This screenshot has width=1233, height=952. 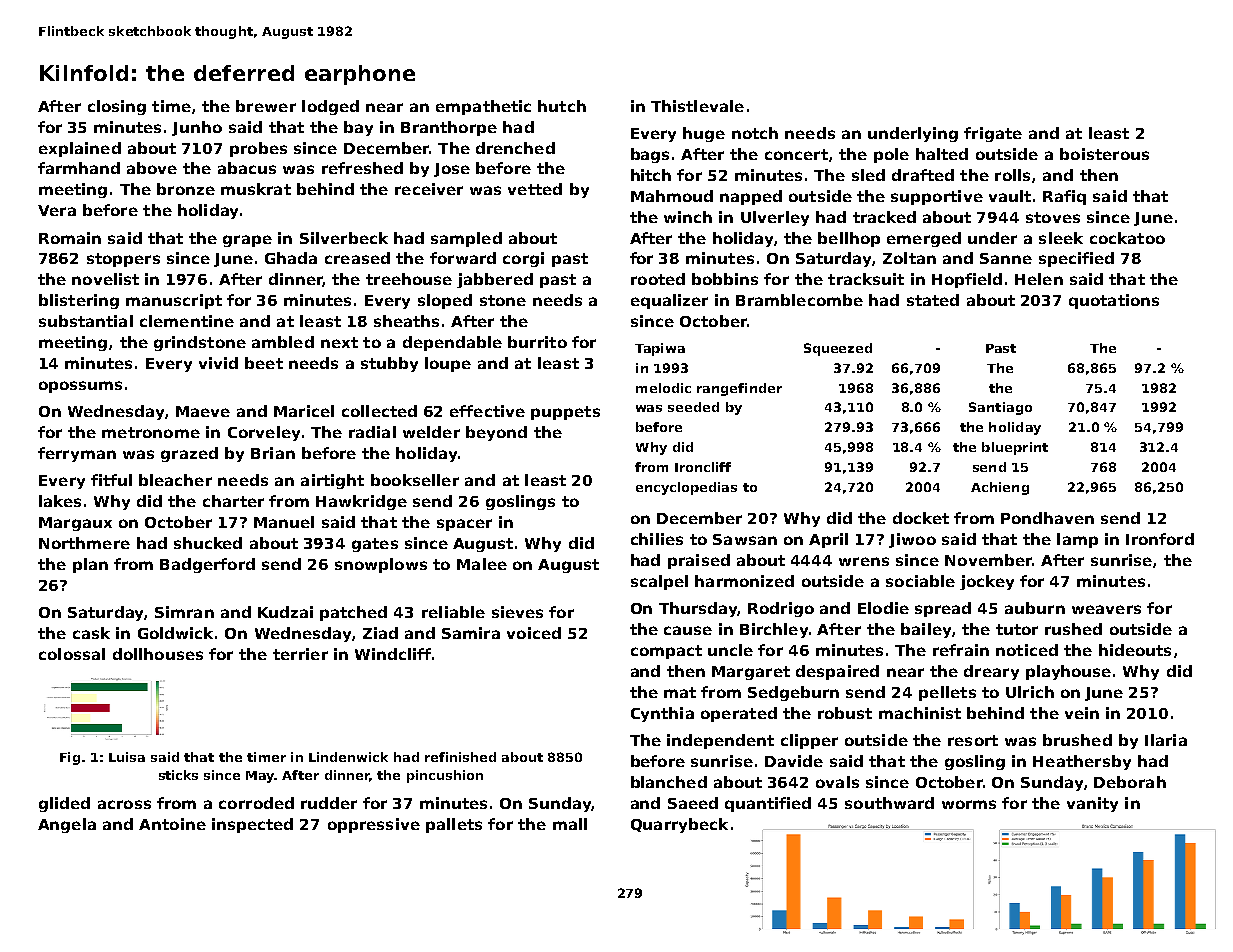 I want to click on hutch, so click(x=562, y=106).
